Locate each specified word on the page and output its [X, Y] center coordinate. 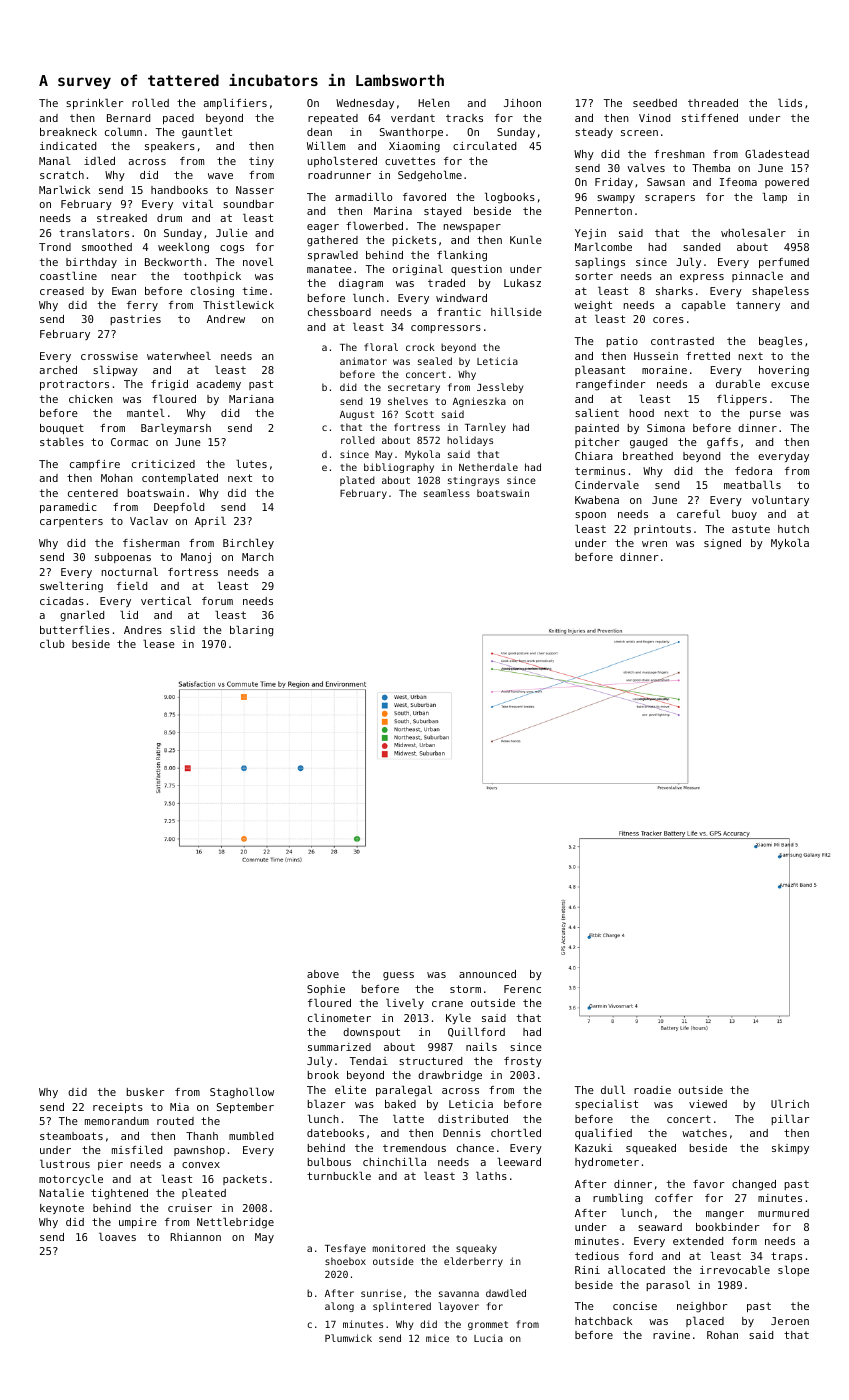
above [323, 974]
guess [398, 976]
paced [178, 119]
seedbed [655, 103]
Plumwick [348, 1338]
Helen [434, 103]
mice [437, 1338]
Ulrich [790, 1104]
